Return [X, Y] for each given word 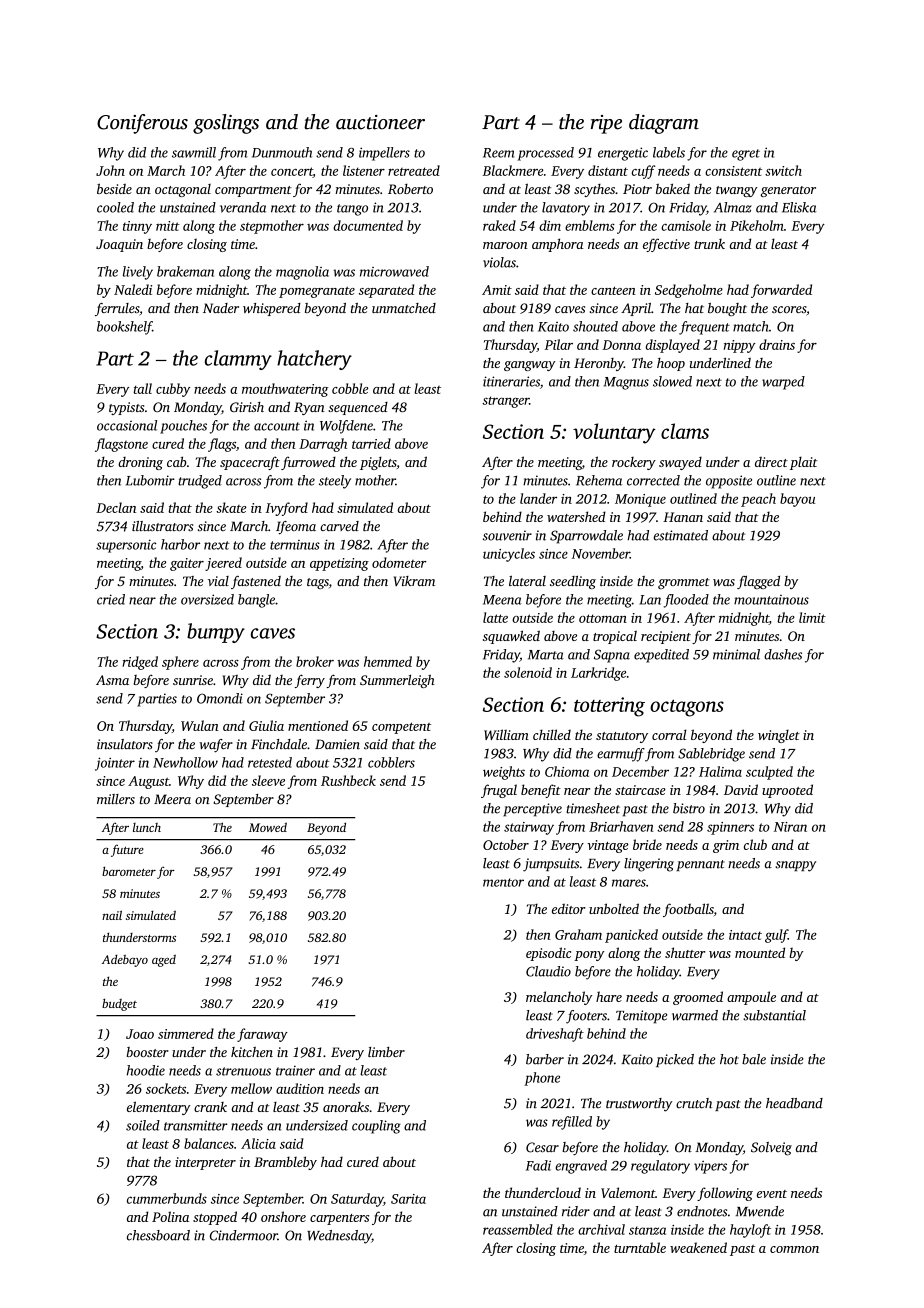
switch [783, 170]
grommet [684, 583]
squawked [511, 637]
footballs [688, 910]
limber [386, 1052]
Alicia [258, 1143]
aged [164, 961]
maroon [505, 245]
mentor [503, 882]
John [110, 170]
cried [111, 599]
